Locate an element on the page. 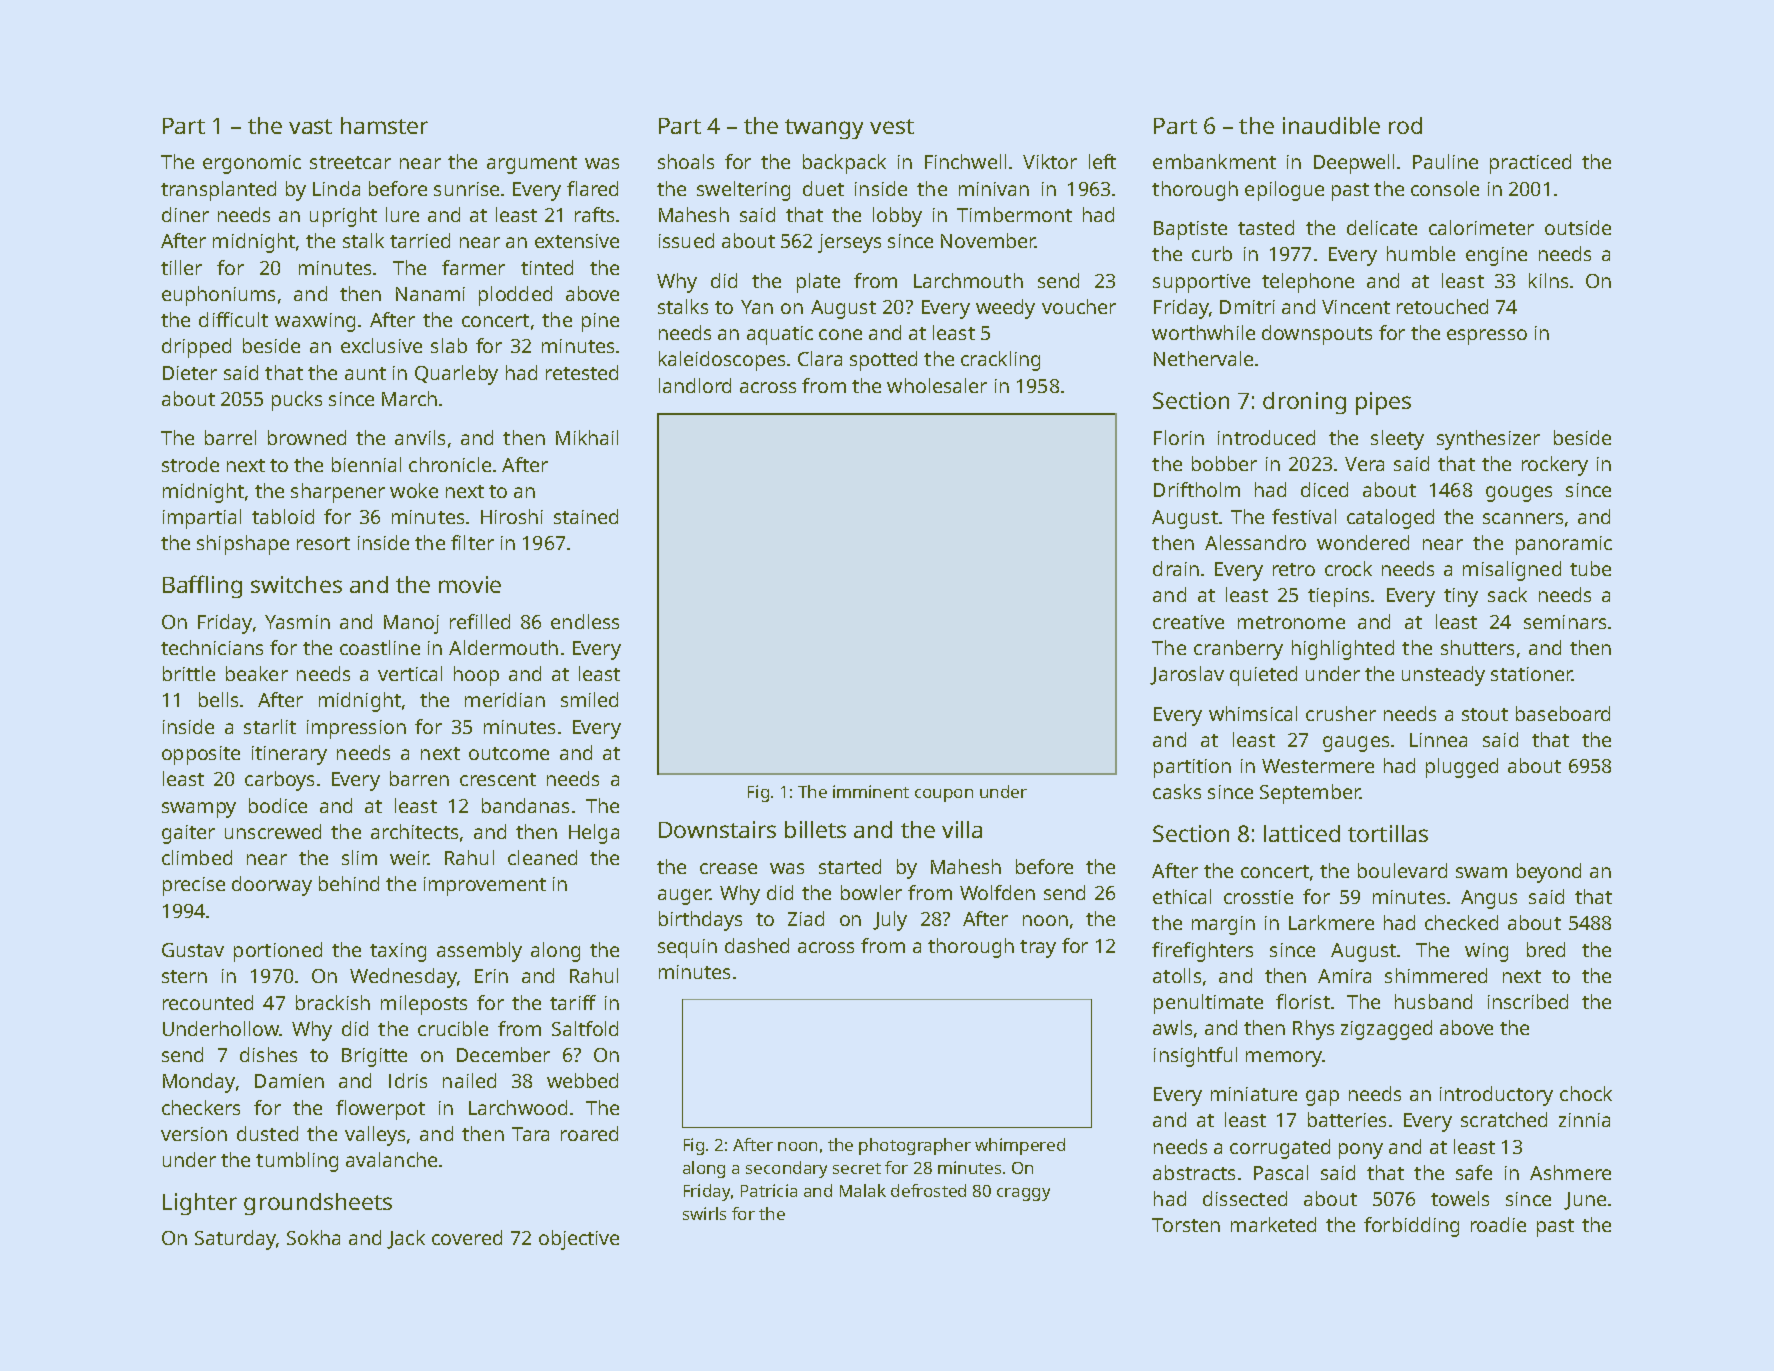  beyond is located at coordinates (1549, 873).
